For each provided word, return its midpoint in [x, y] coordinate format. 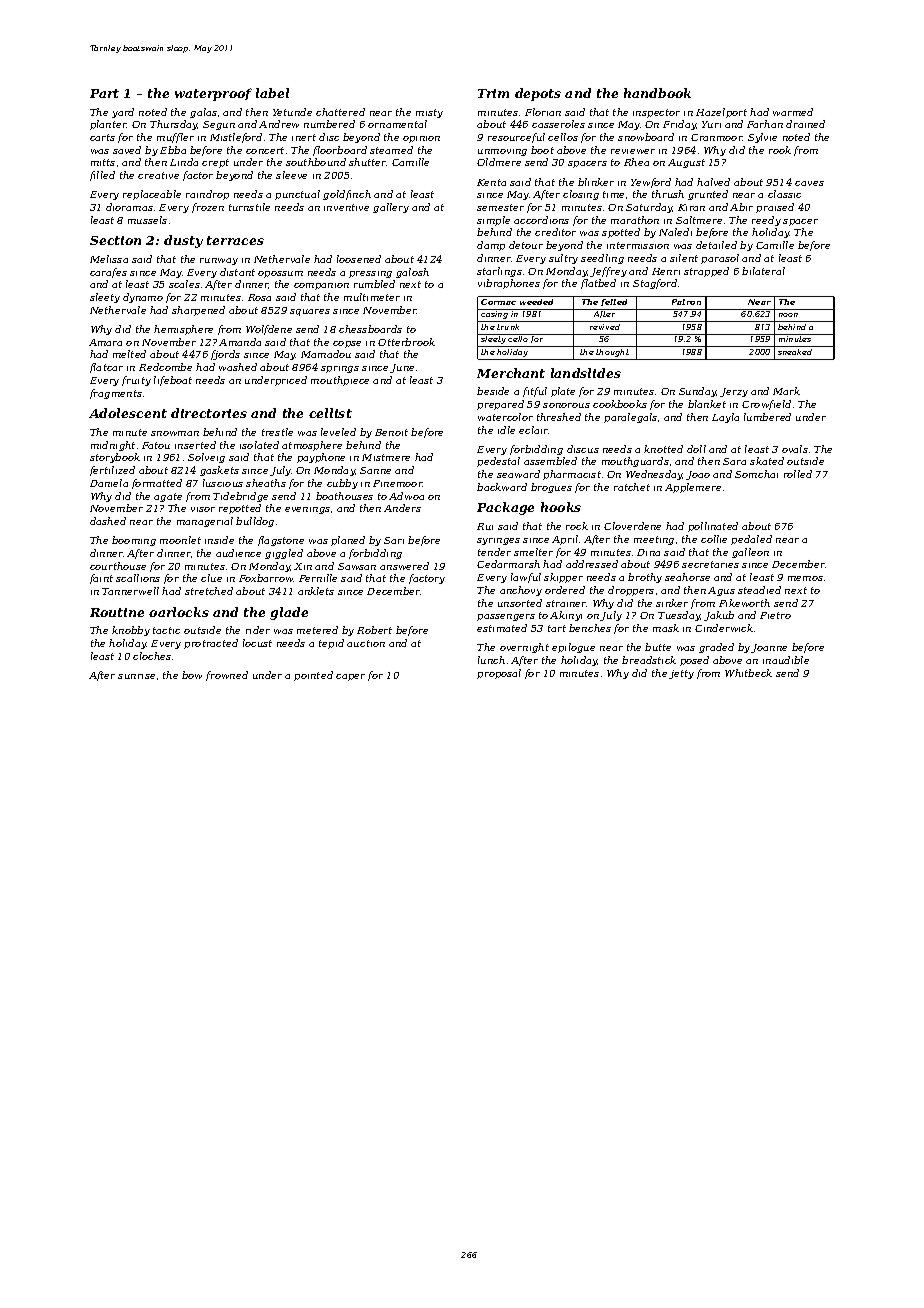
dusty [183, 241]
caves [809, 183]
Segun [219, 125]
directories [209, 413]
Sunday [698, 392]
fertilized [112, 471]
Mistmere [386, 457]
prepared [500, 405]
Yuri [711, 124]
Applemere [693, 488]
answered [404, 566]
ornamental [397, 124]
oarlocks [179, 612]
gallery [391, 208]
